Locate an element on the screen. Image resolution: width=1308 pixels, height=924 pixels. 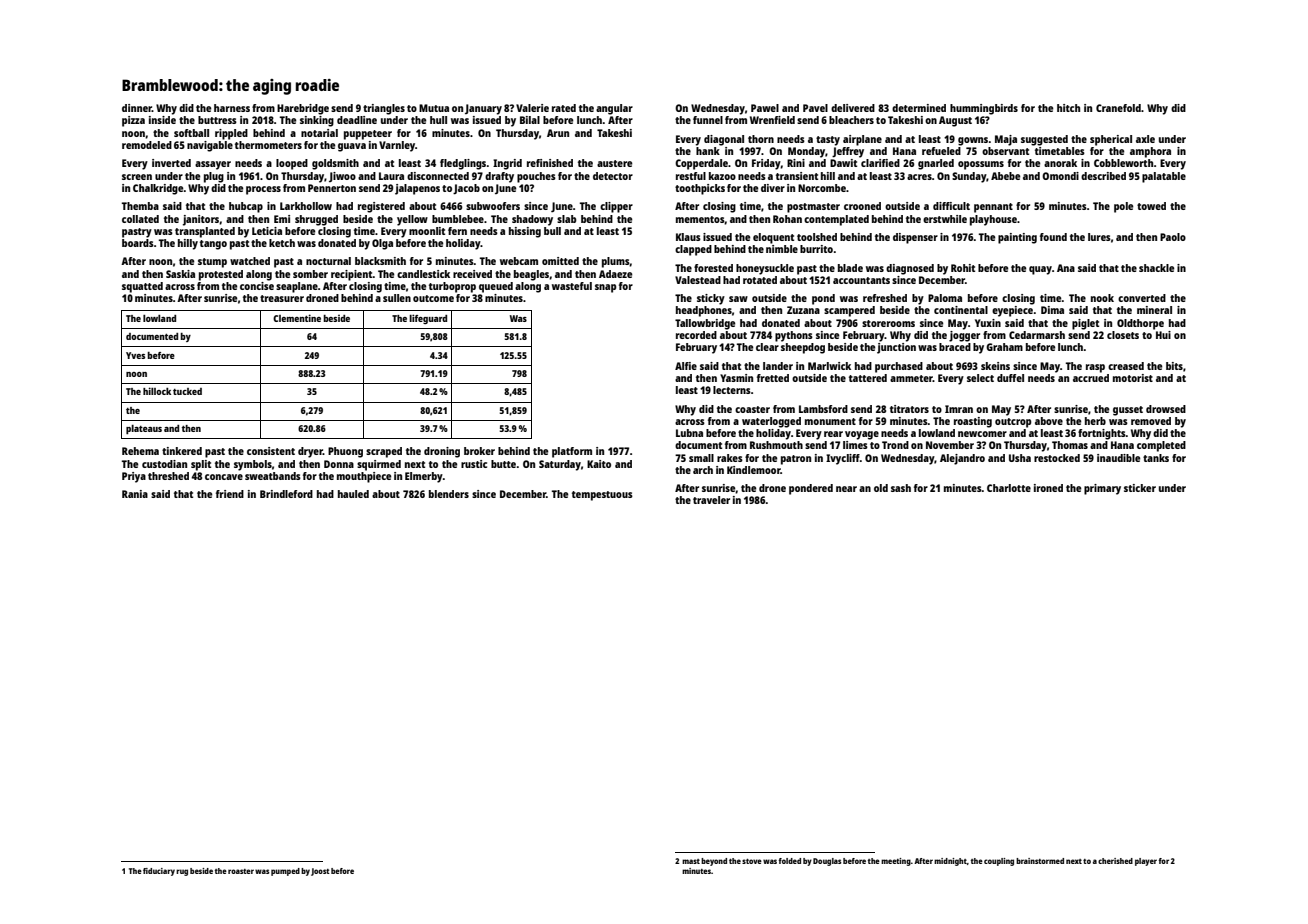
transplanted is located at coordinates (205, 232).
